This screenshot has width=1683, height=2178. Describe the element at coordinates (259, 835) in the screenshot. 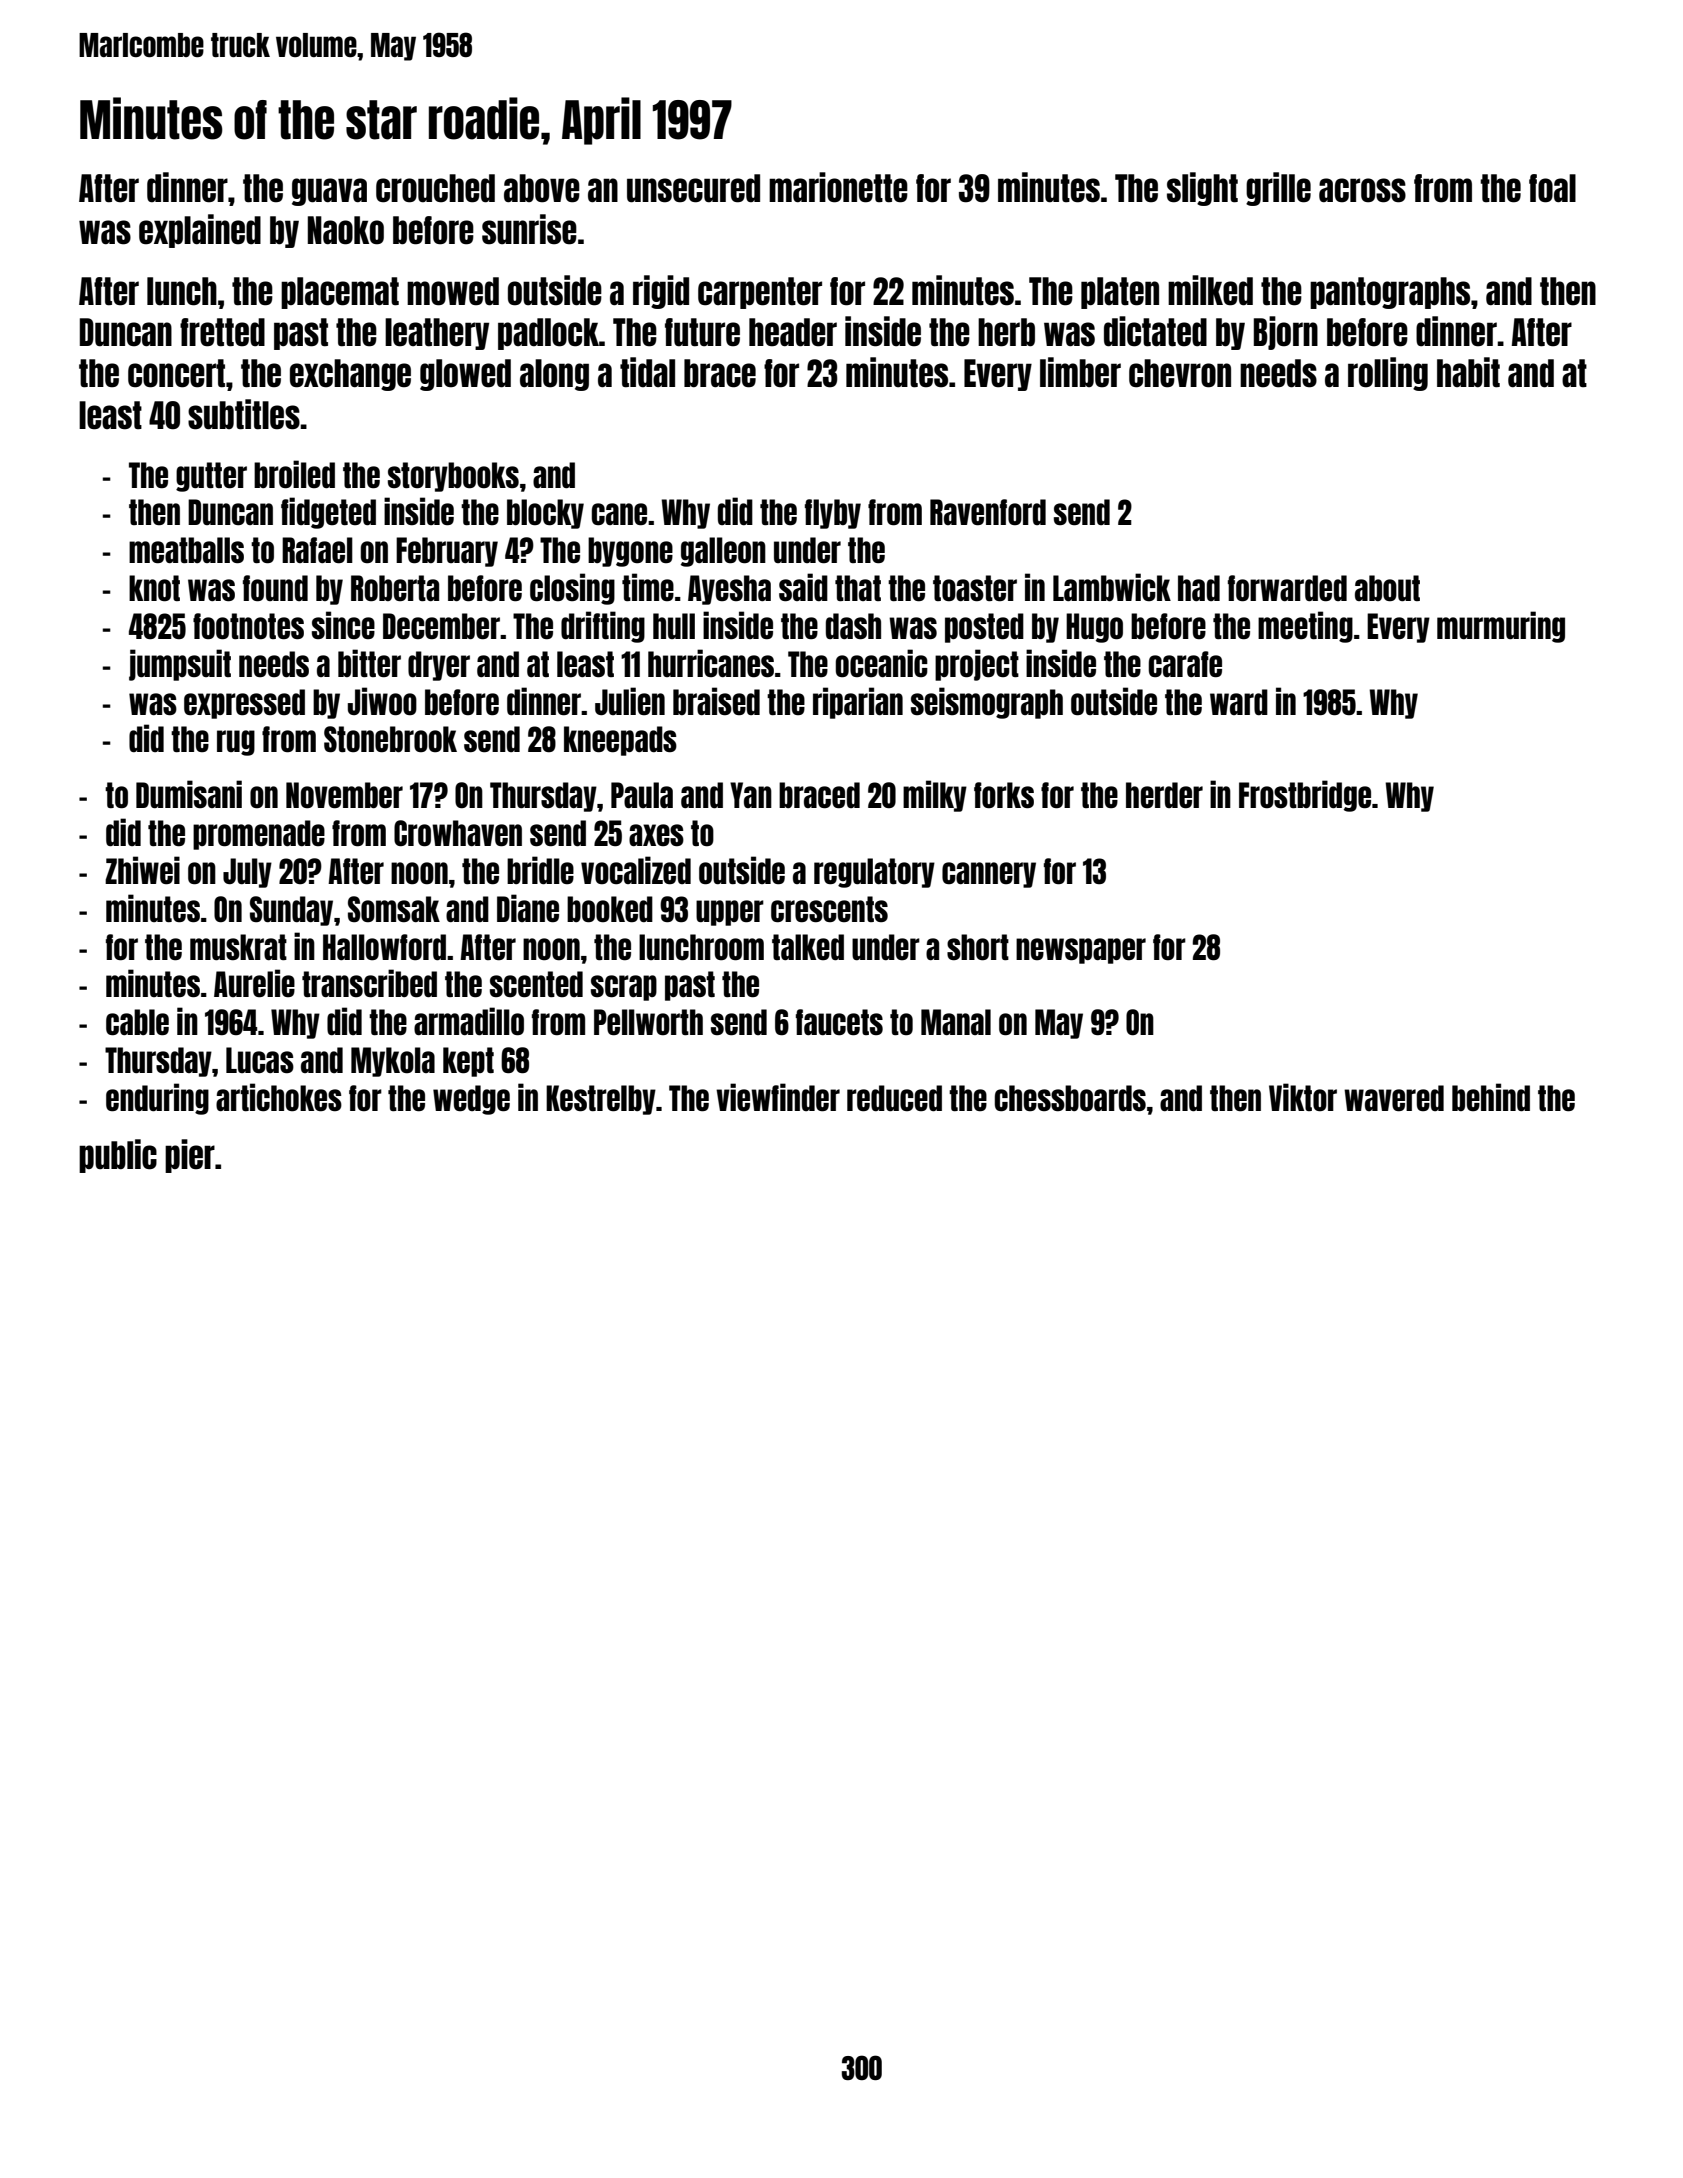

I see `promenade` at that location.
